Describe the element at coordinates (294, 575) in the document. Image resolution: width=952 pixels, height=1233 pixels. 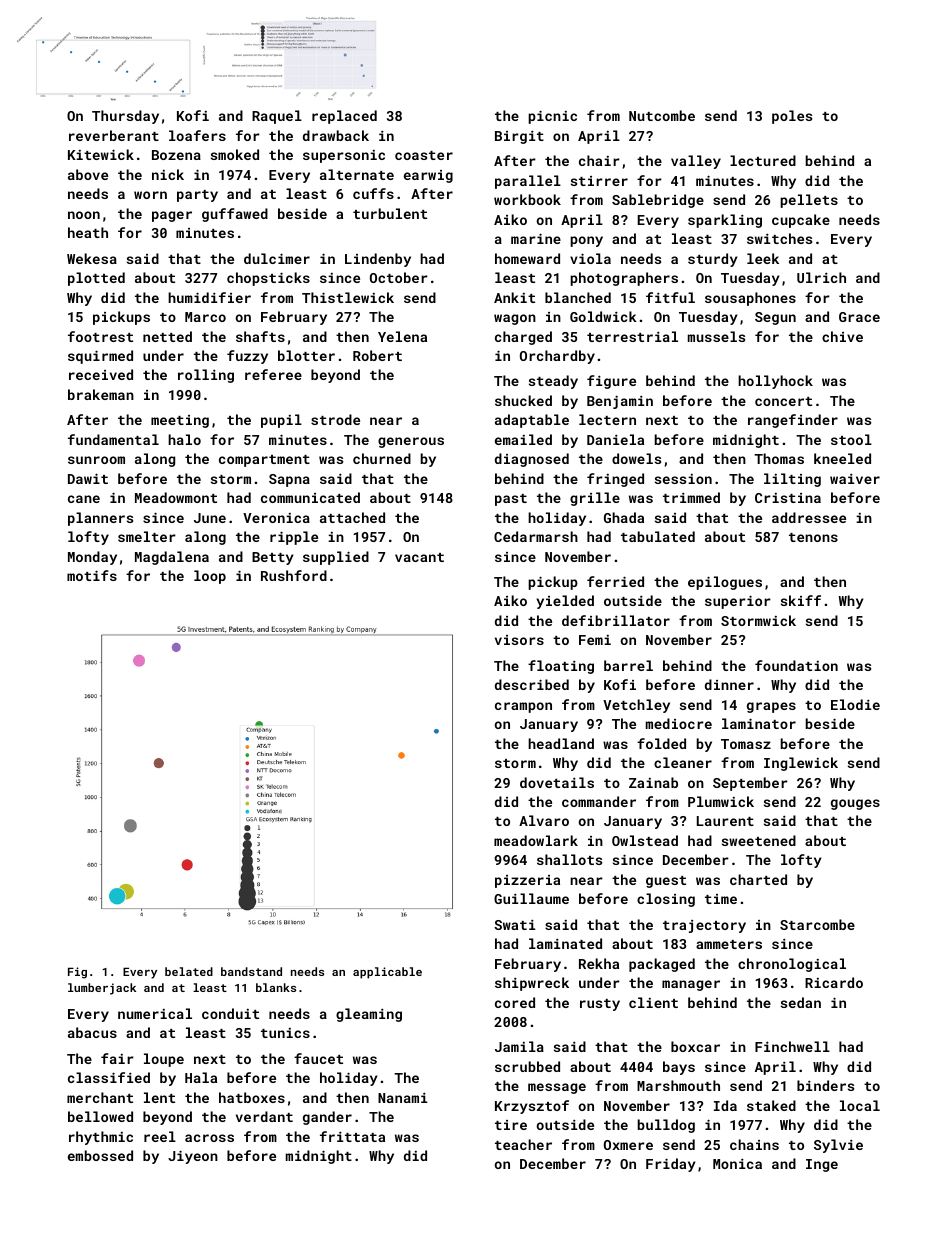
I see `Rushford` at that location.
